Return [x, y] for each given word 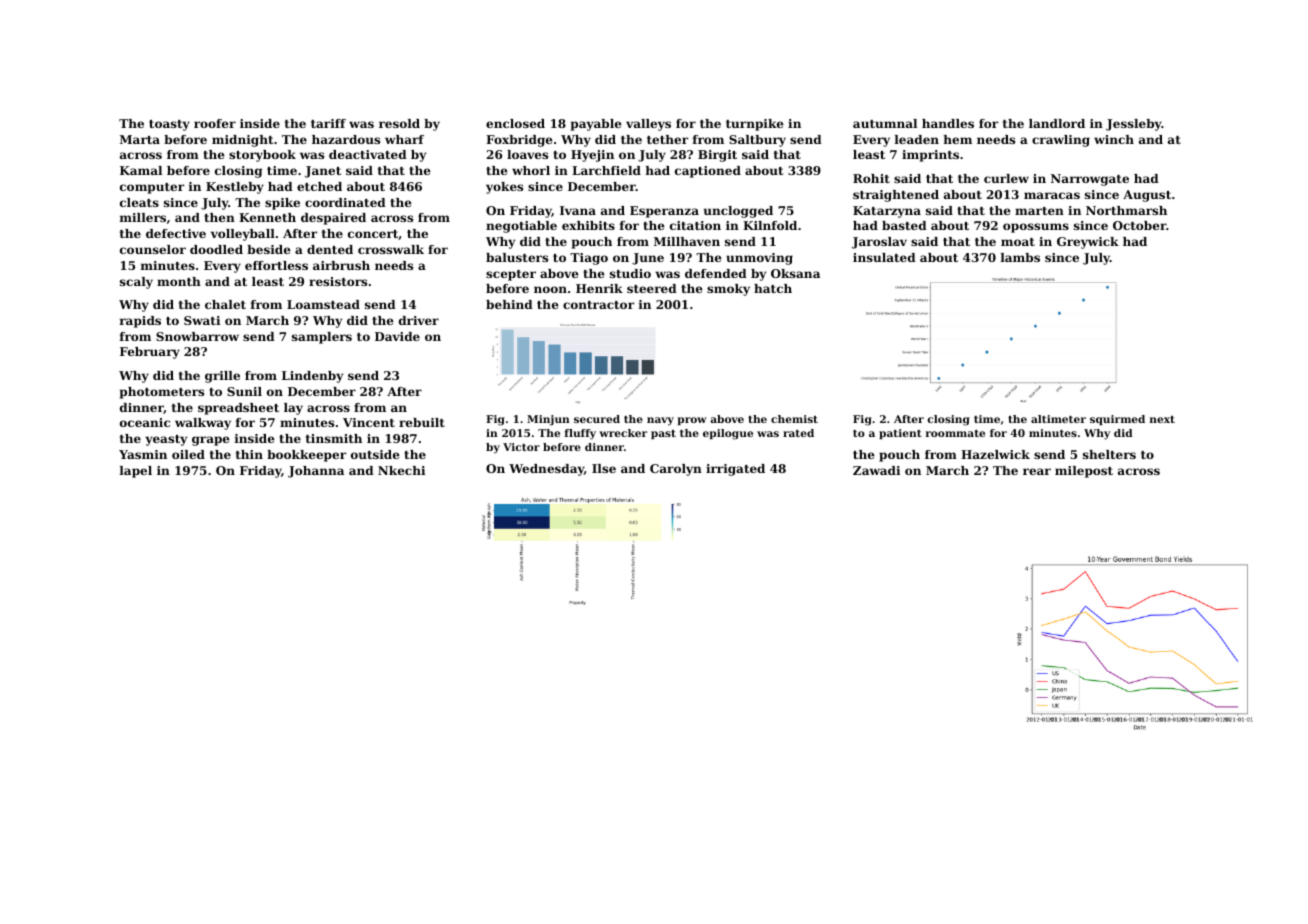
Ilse [604, 468]
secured [597, 419]
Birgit [717, 156]
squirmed [1117, 420]
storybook [262, 156]
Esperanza [664, 212]
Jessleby [1134, 125]
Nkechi [401, 470]
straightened [896, 196]
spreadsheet [238, 409]
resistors [338, 281]
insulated [884, 257]
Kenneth [267, 217]
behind [509, 304]
